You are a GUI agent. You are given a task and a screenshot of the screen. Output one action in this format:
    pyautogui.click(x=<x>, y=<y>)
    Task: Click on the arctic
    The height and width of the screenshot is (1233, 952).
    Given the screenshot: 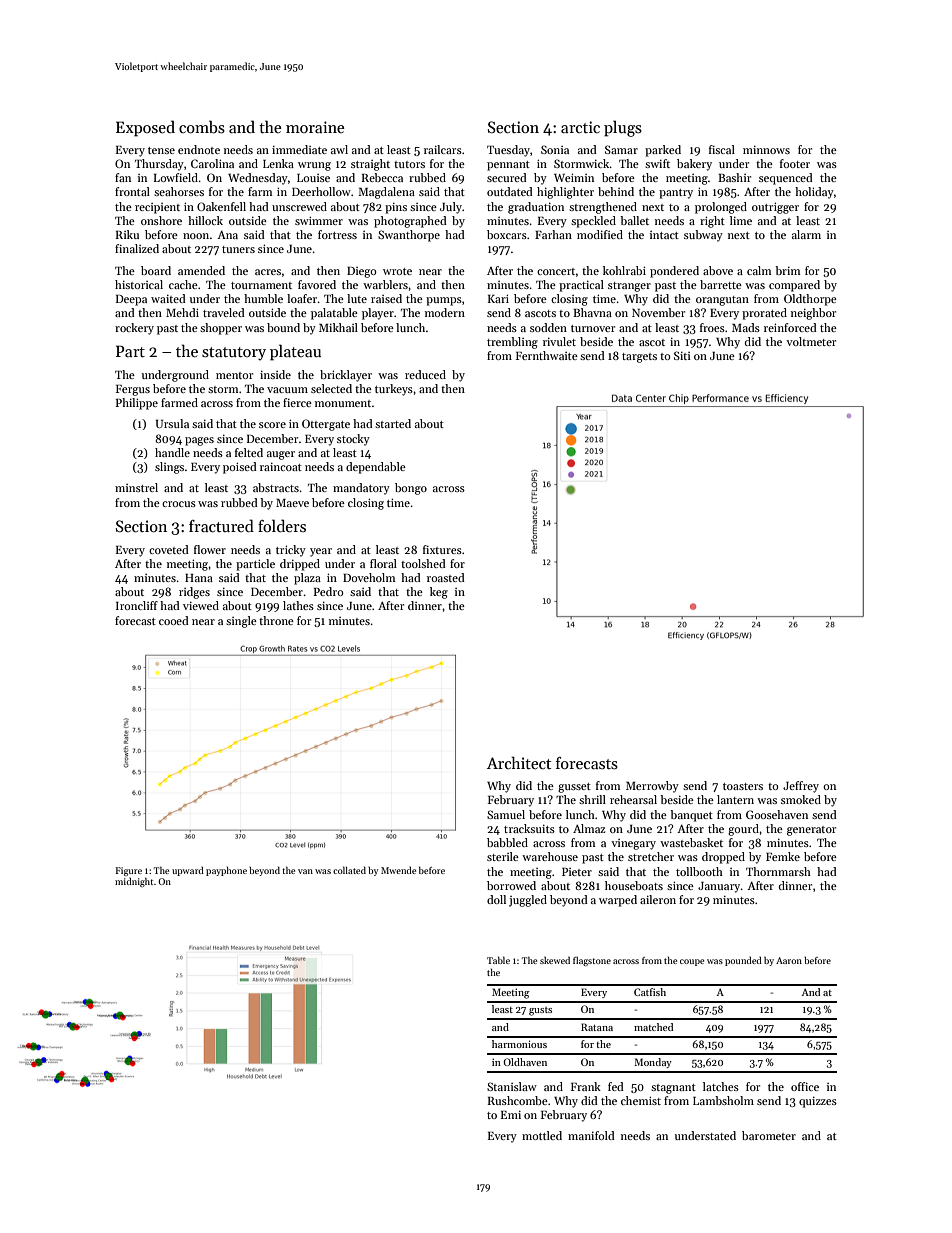 What is the action you would take?
    pyautogui.click(x=580, y=127)
